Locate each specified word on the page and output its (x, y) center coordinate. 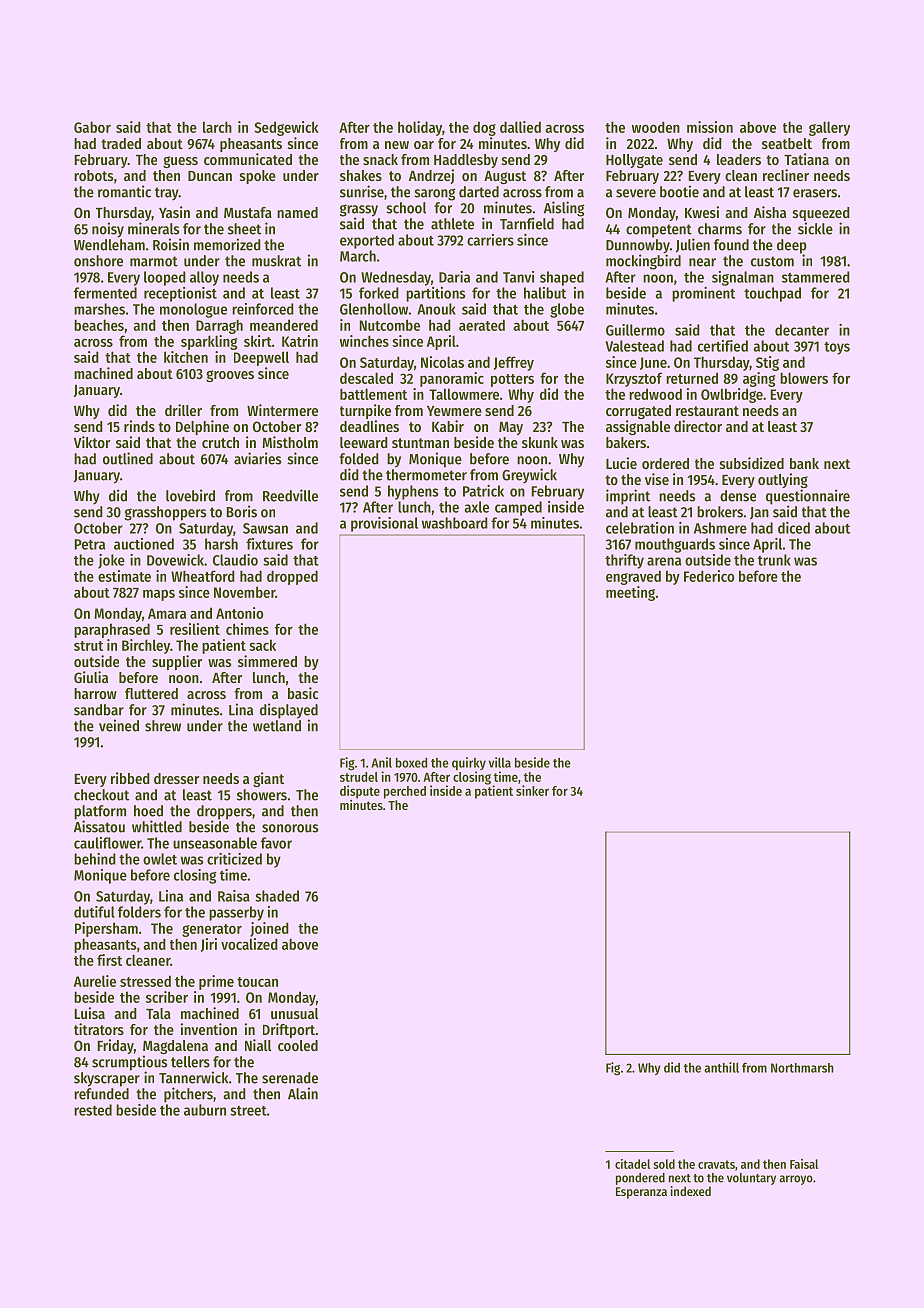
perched (405, 792)
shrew (163, 726)
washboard (455, 523)
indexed (691, 1191)
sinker (532, 790)
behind (95, 859)
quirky (469, 763)
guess (180, 162)
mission (710, 127)
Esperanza (641, 1193)
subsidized (752, 463)
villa (500, 762)
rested (93, 1110)
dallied (520, 127)
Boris (242, 511)
